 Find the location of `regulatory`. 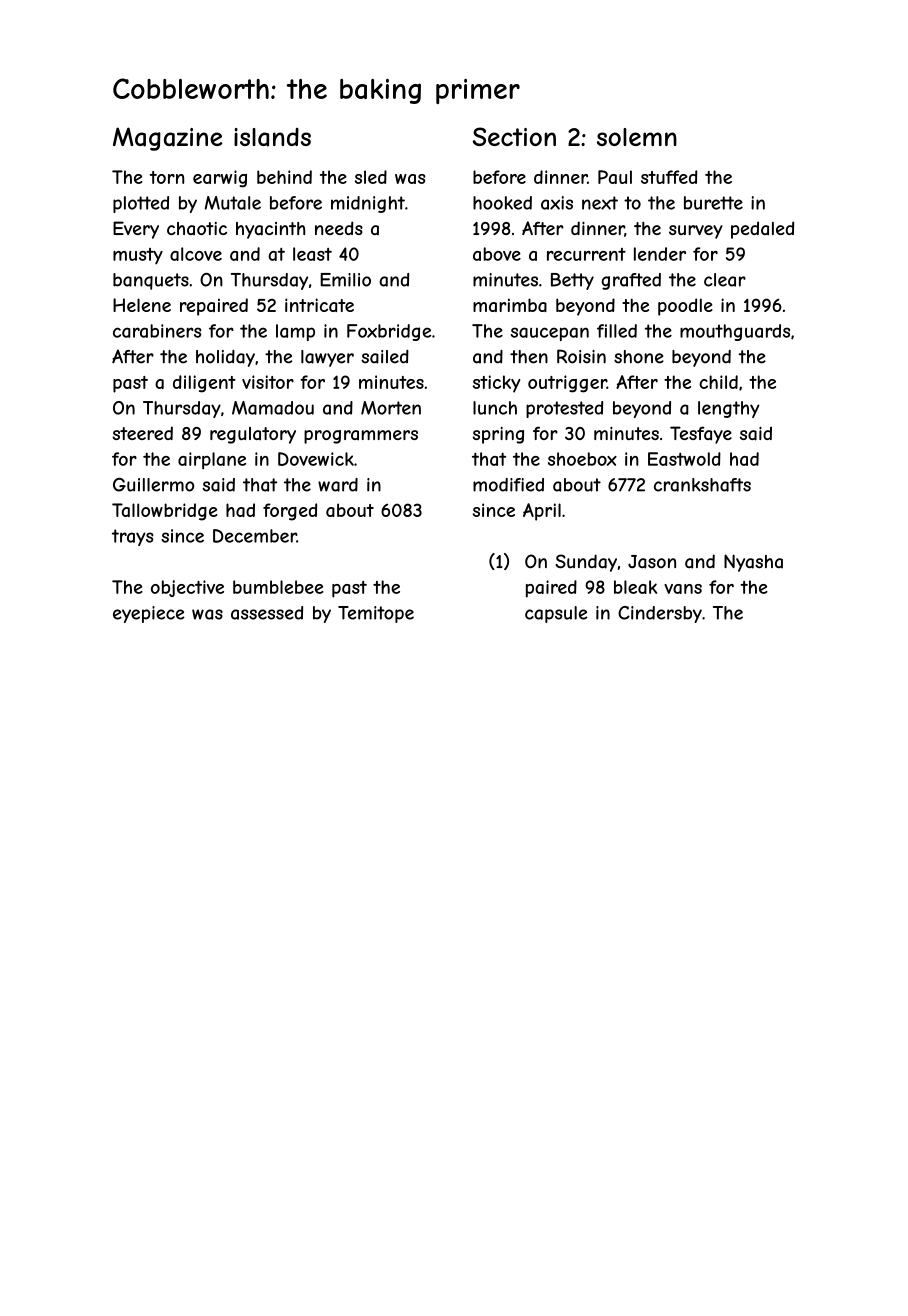

regulatory is located at coordinates (253, 435).
